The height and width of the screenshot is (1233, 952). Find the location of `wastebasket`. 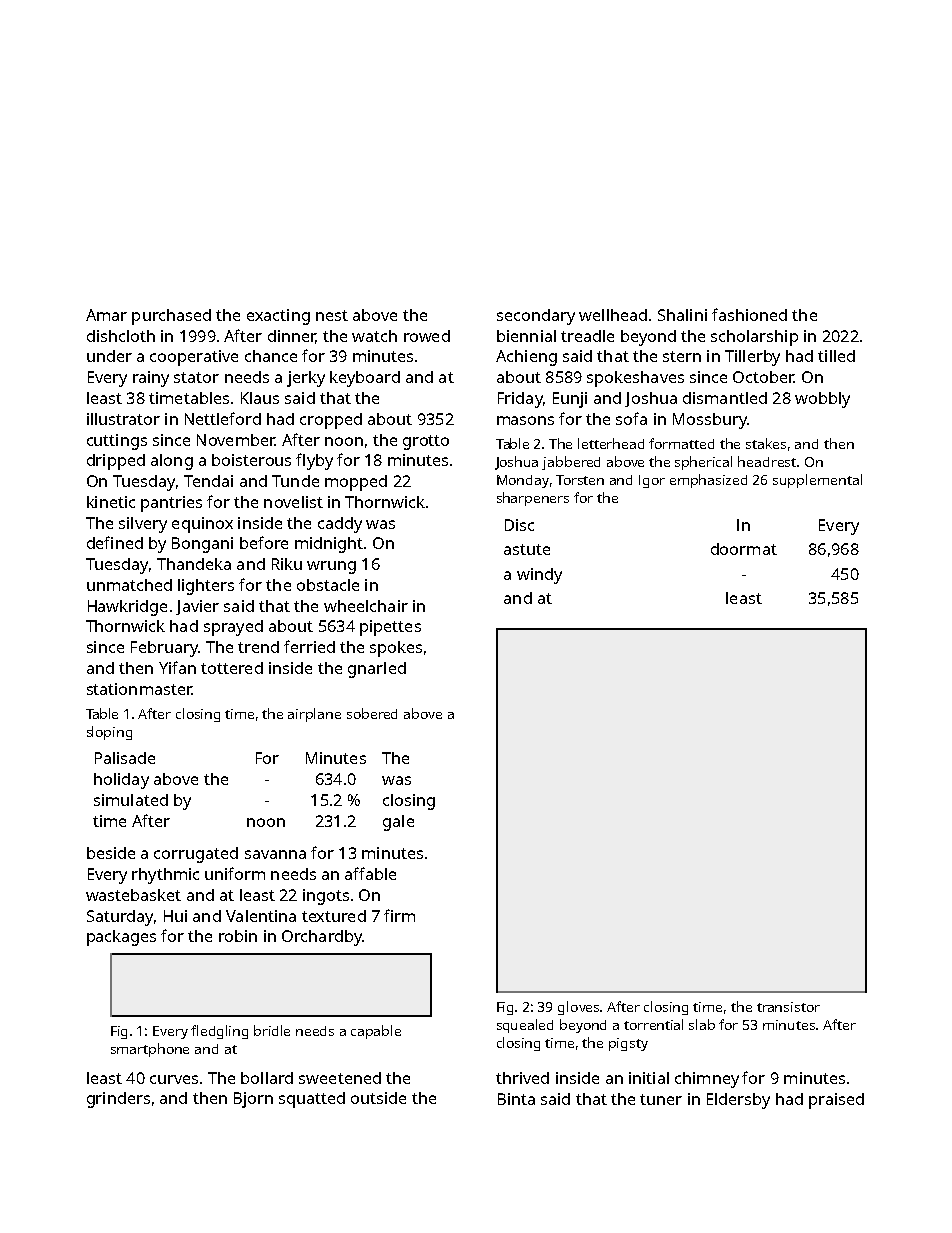

wastebasket is located at coordinates (133, 895).
